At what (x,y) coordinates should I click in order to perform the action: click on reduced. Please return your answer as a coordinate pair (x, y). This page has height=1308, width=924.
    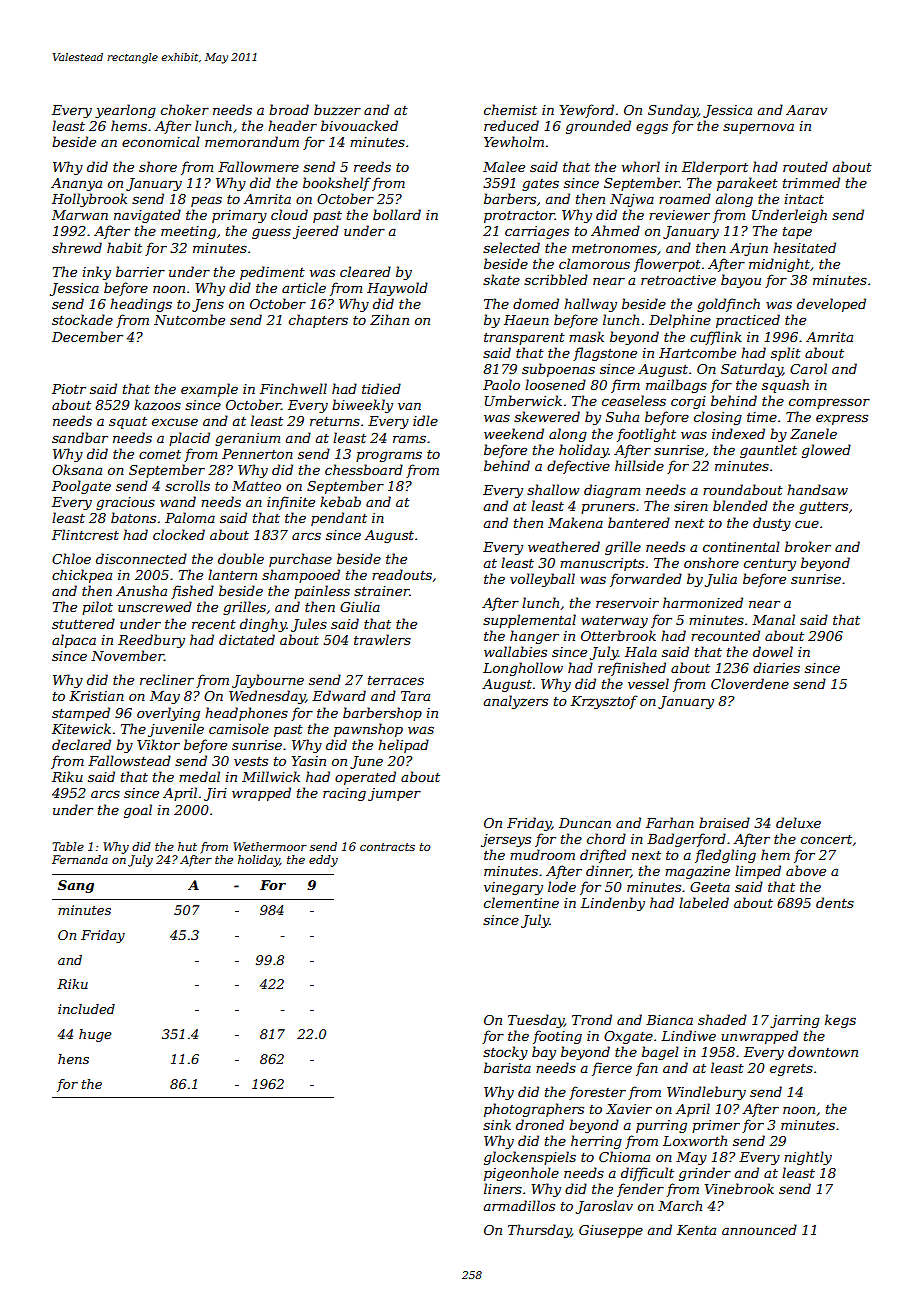
    Looking at the image, I should click on (511, 125).
